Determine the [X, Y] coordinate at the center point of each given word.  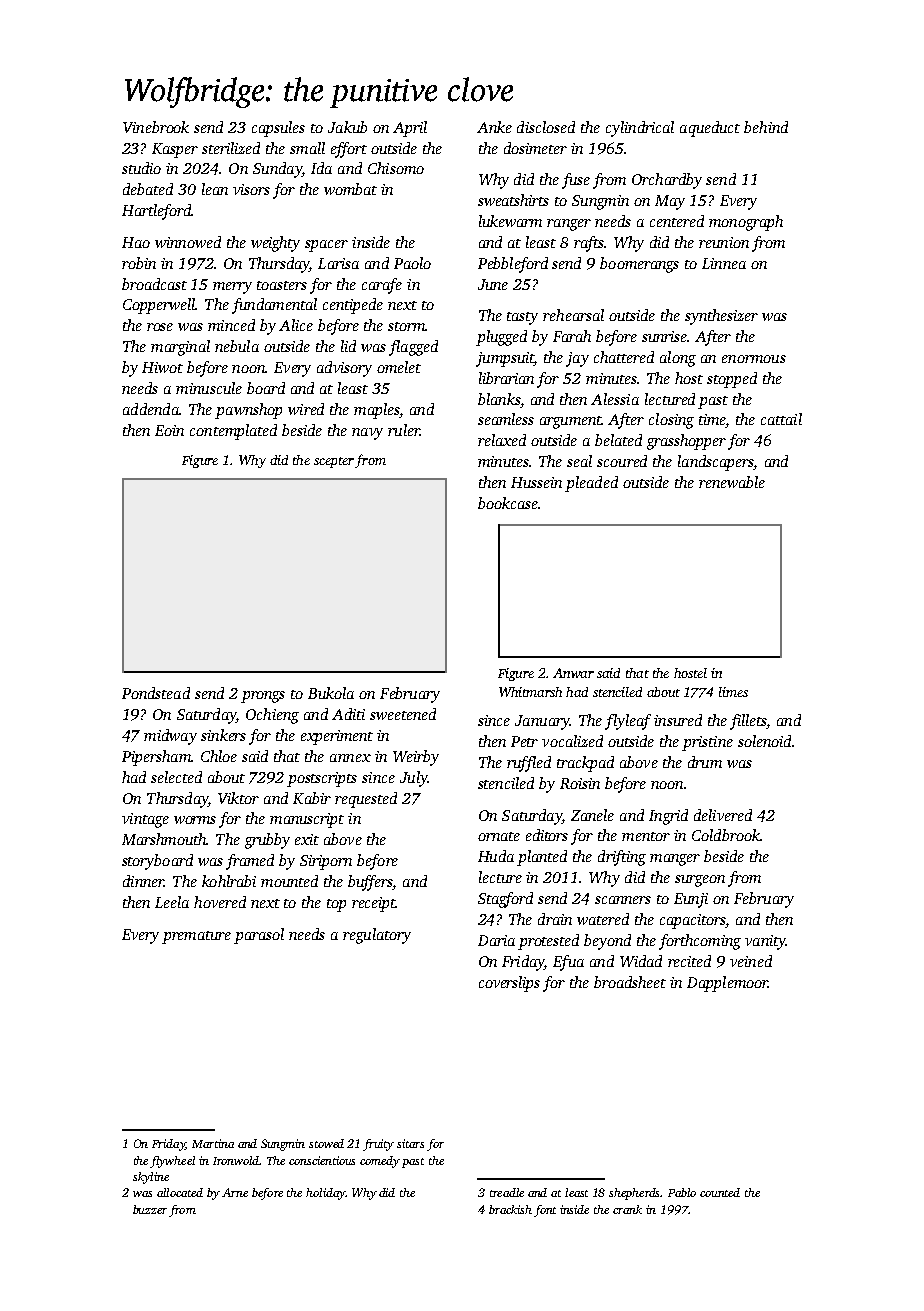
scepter [334, 462]
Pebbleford [513, 265]
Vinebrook [156, 127]
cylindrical [640, 129]
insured [678, 720]
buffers [370, 883]
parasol [259, 936]
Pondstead [156, 693]
